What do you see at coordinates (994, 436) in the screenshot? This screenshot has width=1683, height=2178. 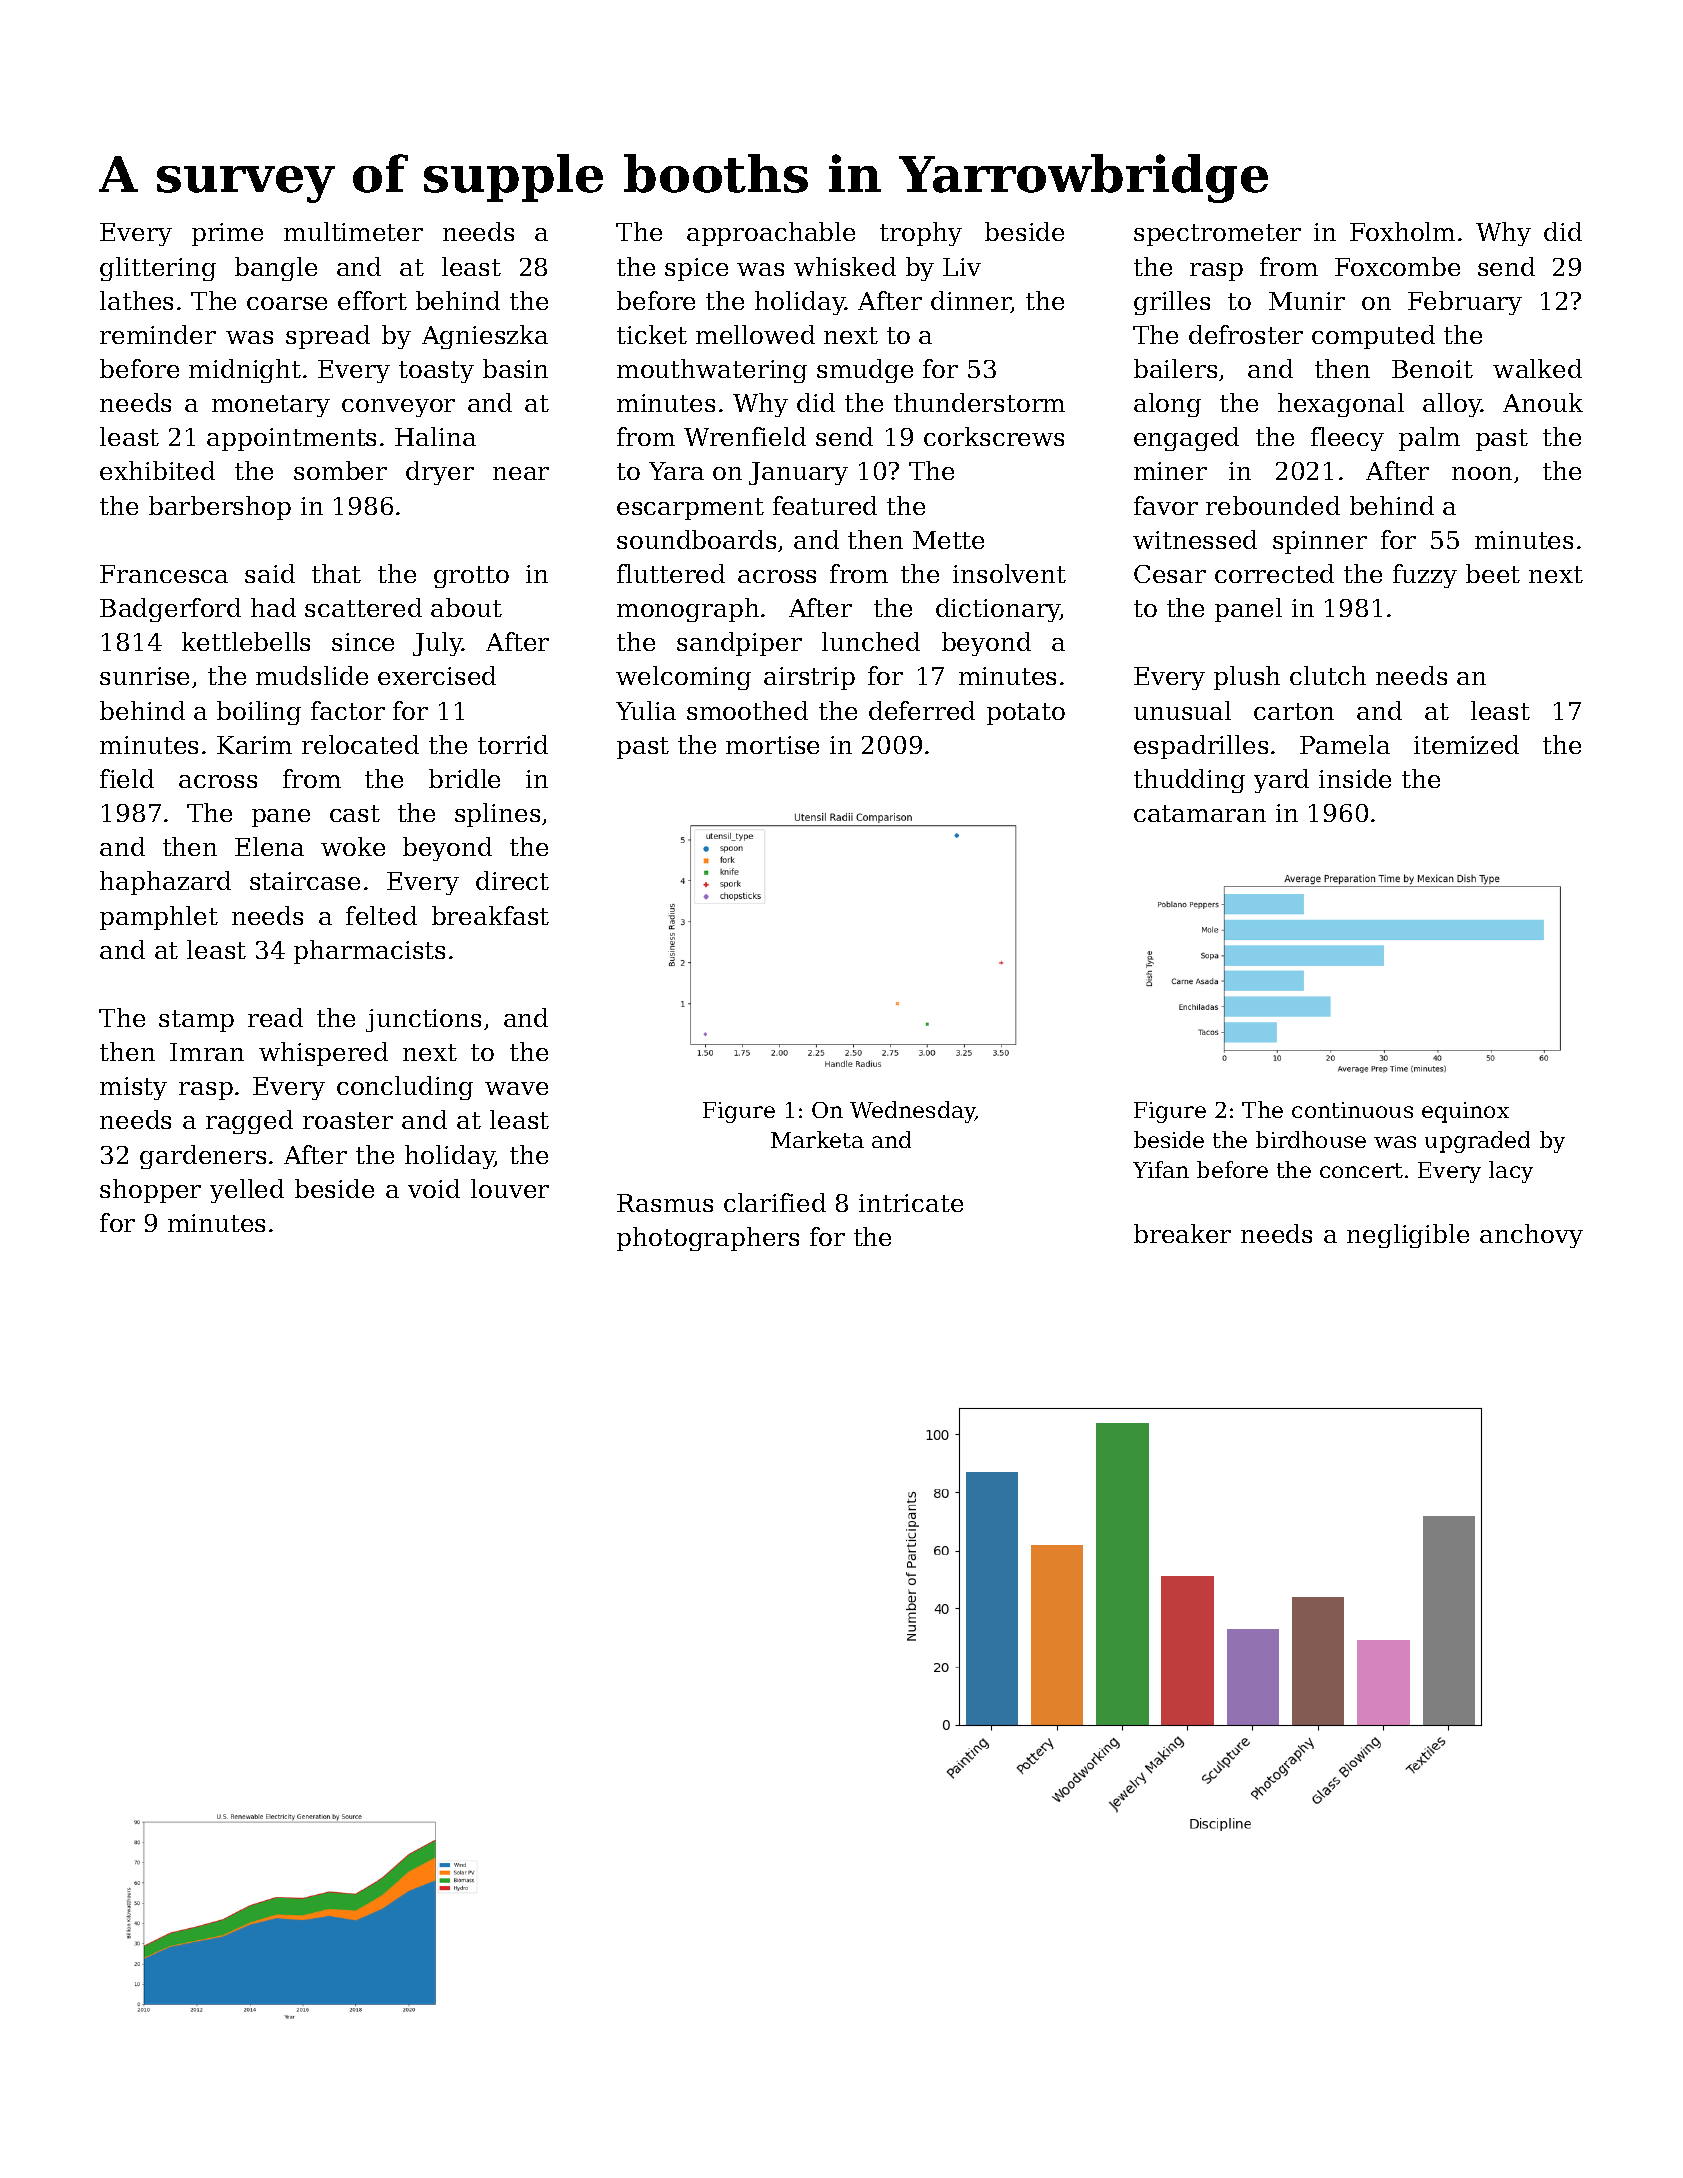 I see `corkscrews` at bounding box center [994, 436].
